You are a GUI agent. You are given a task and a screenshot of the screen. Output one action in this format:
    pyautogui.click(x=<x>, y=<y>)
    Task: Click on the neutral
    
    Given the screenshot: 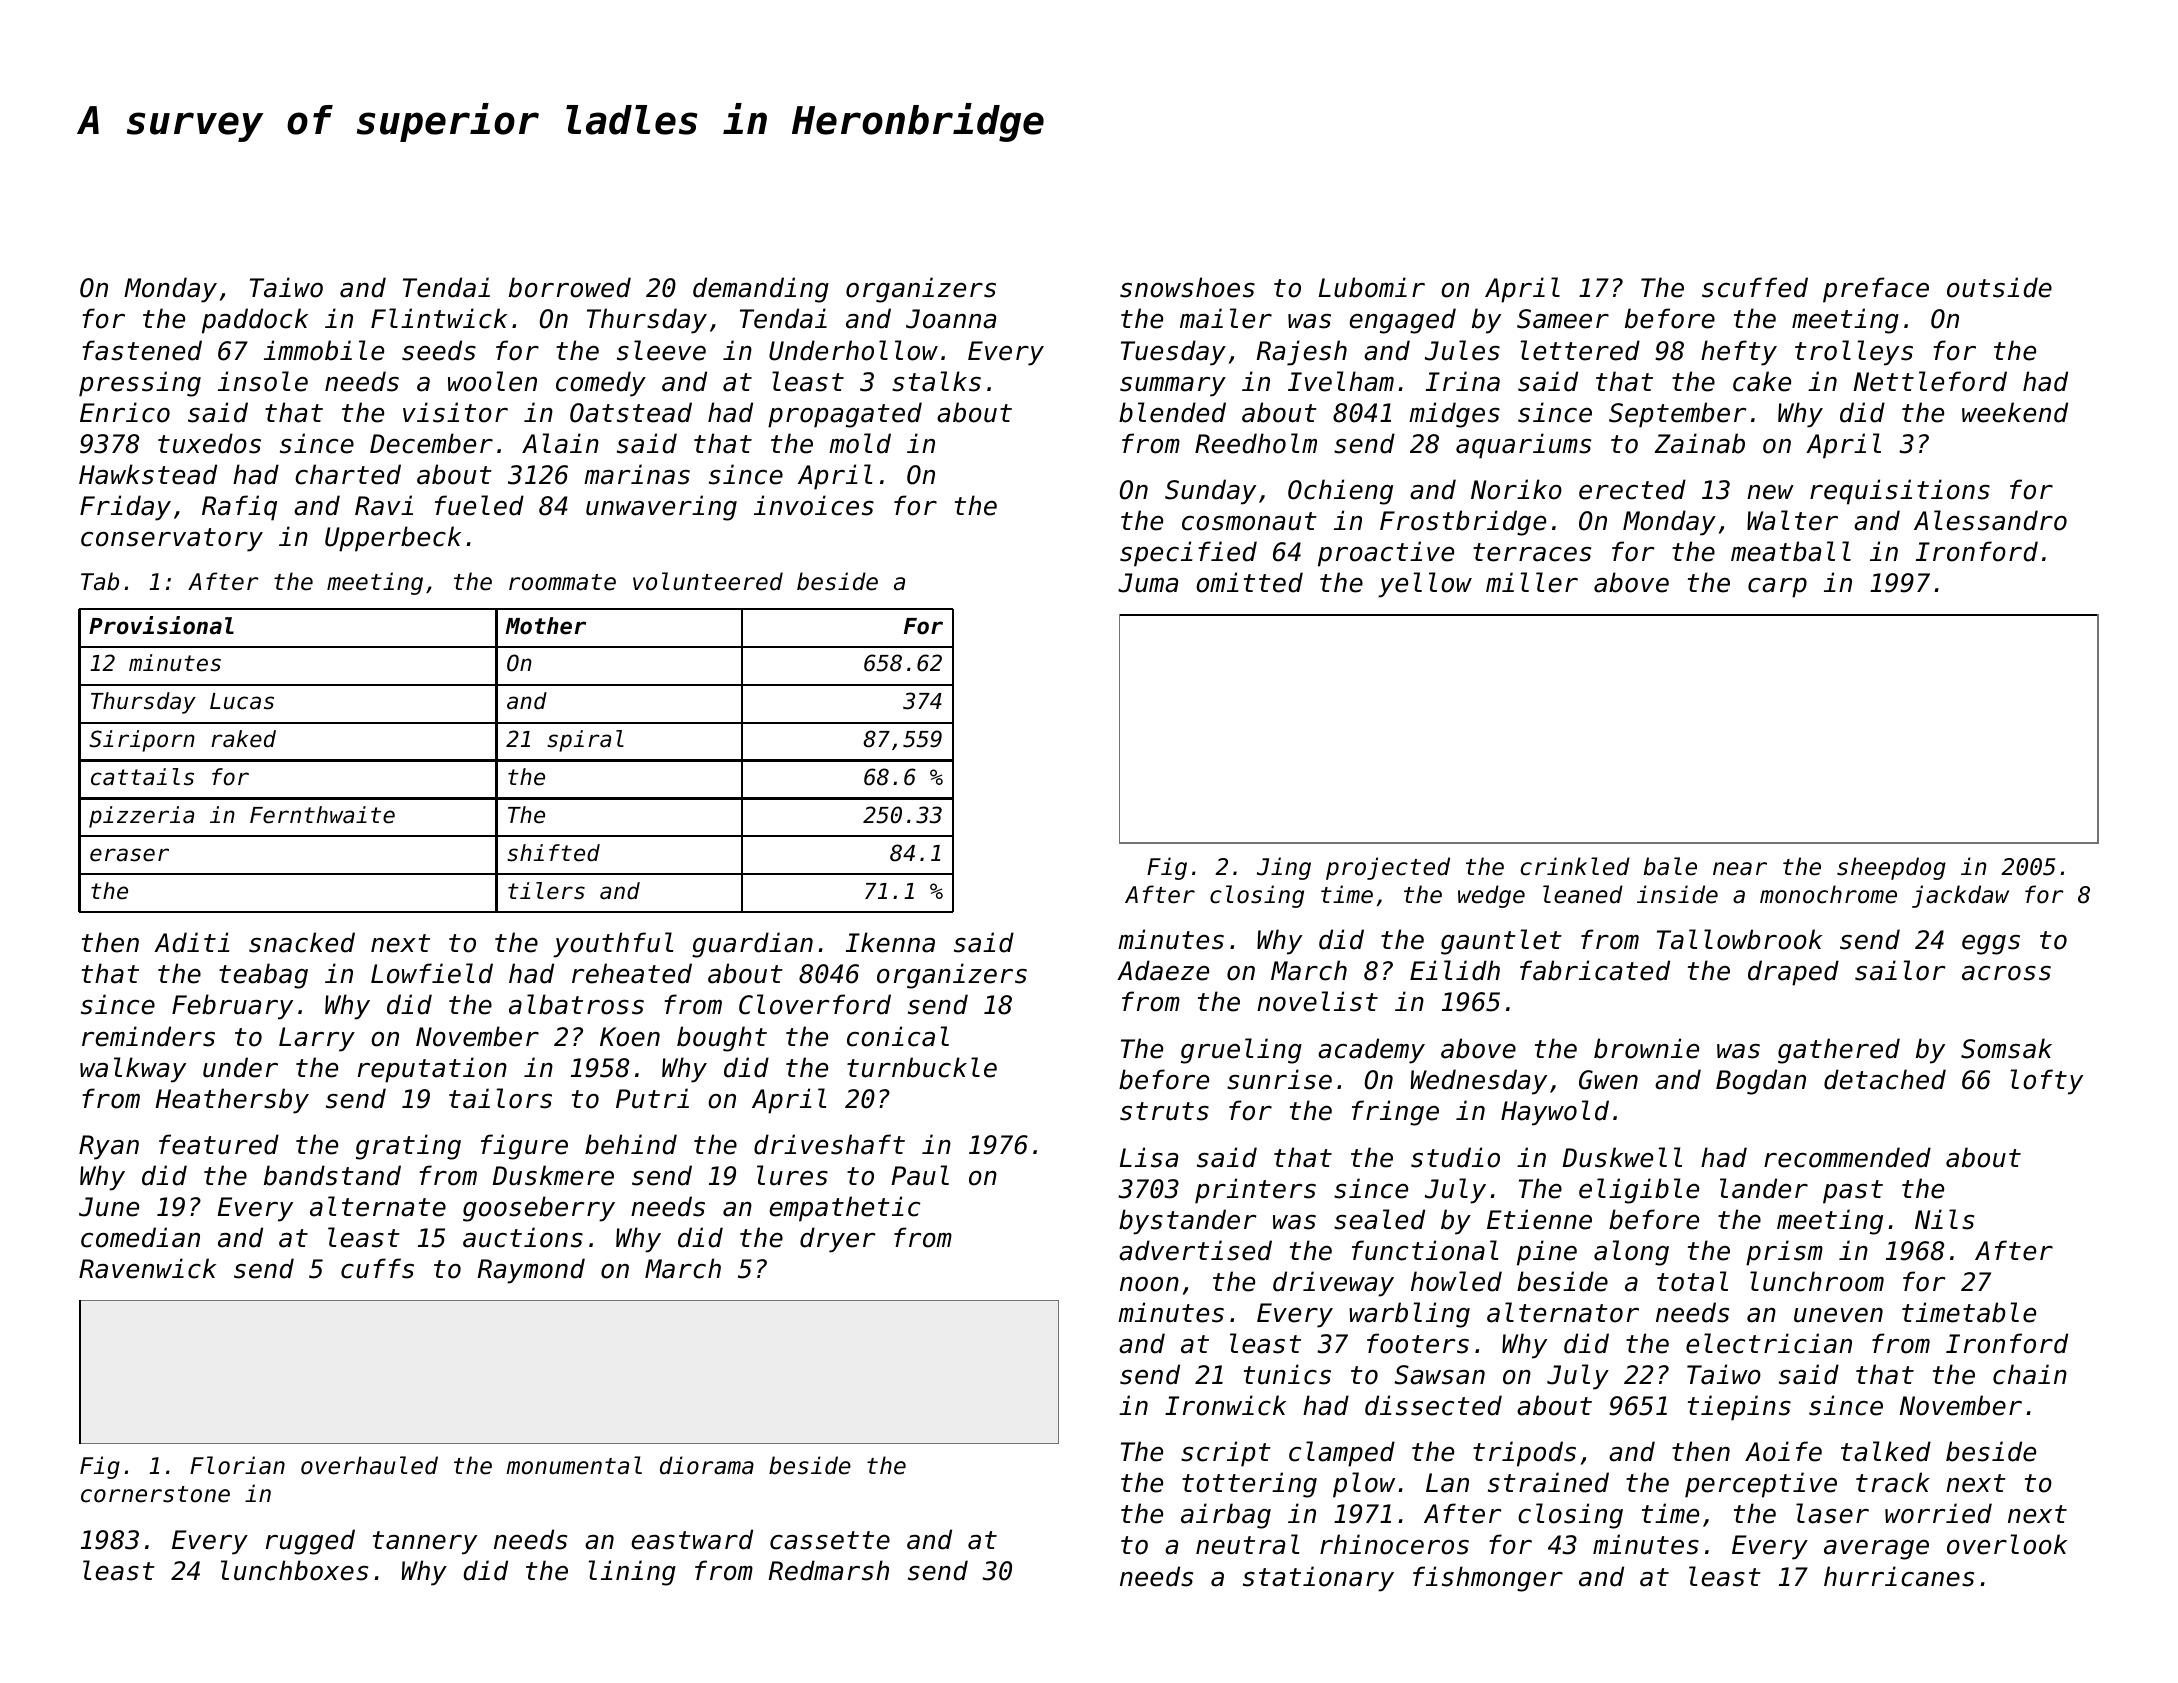 What is the action you would take?
    pyautogui.click(x=1248, y=1544)
